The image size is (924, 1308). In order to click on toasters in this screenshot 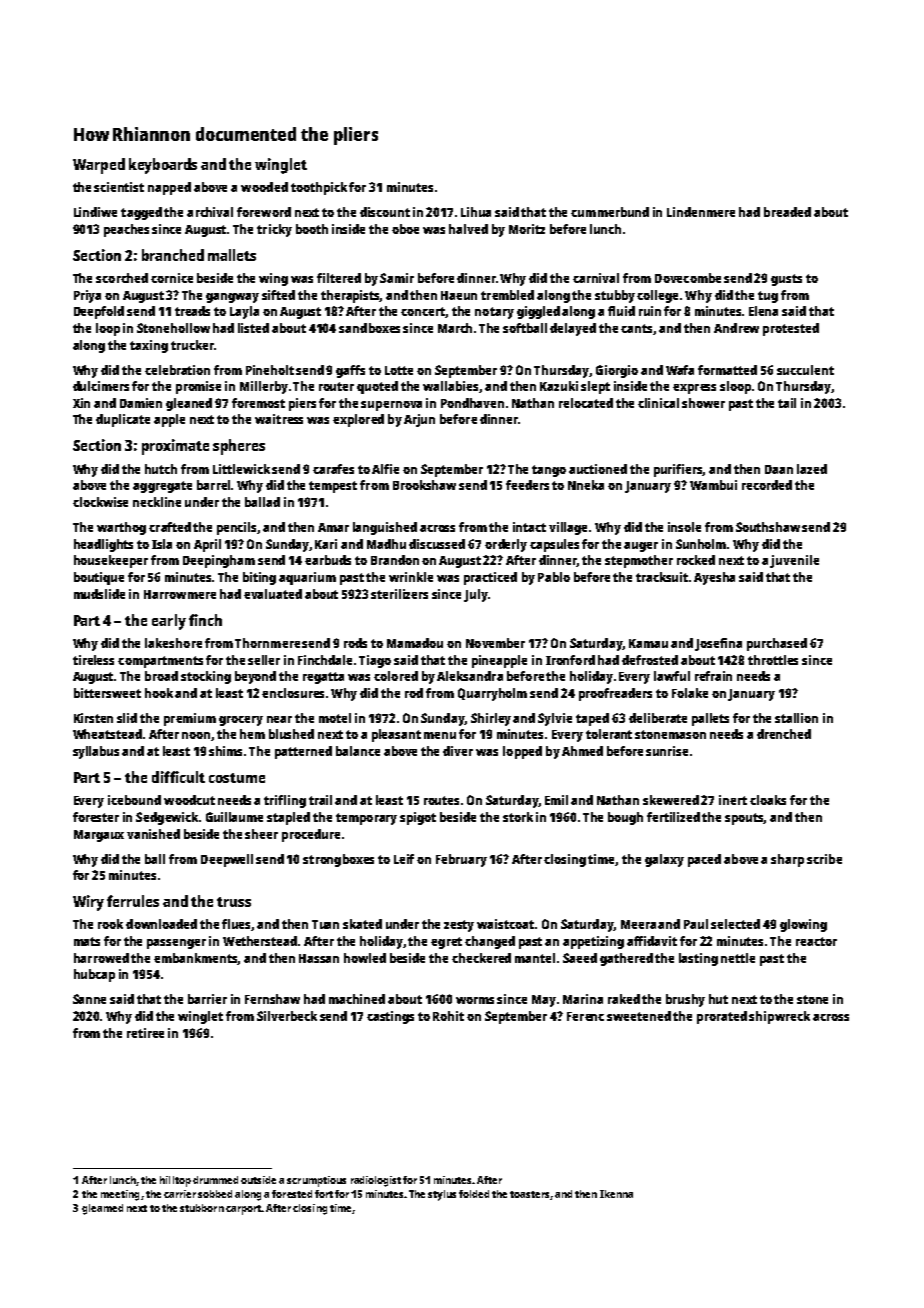, I will do `click(529, 1194)`.
